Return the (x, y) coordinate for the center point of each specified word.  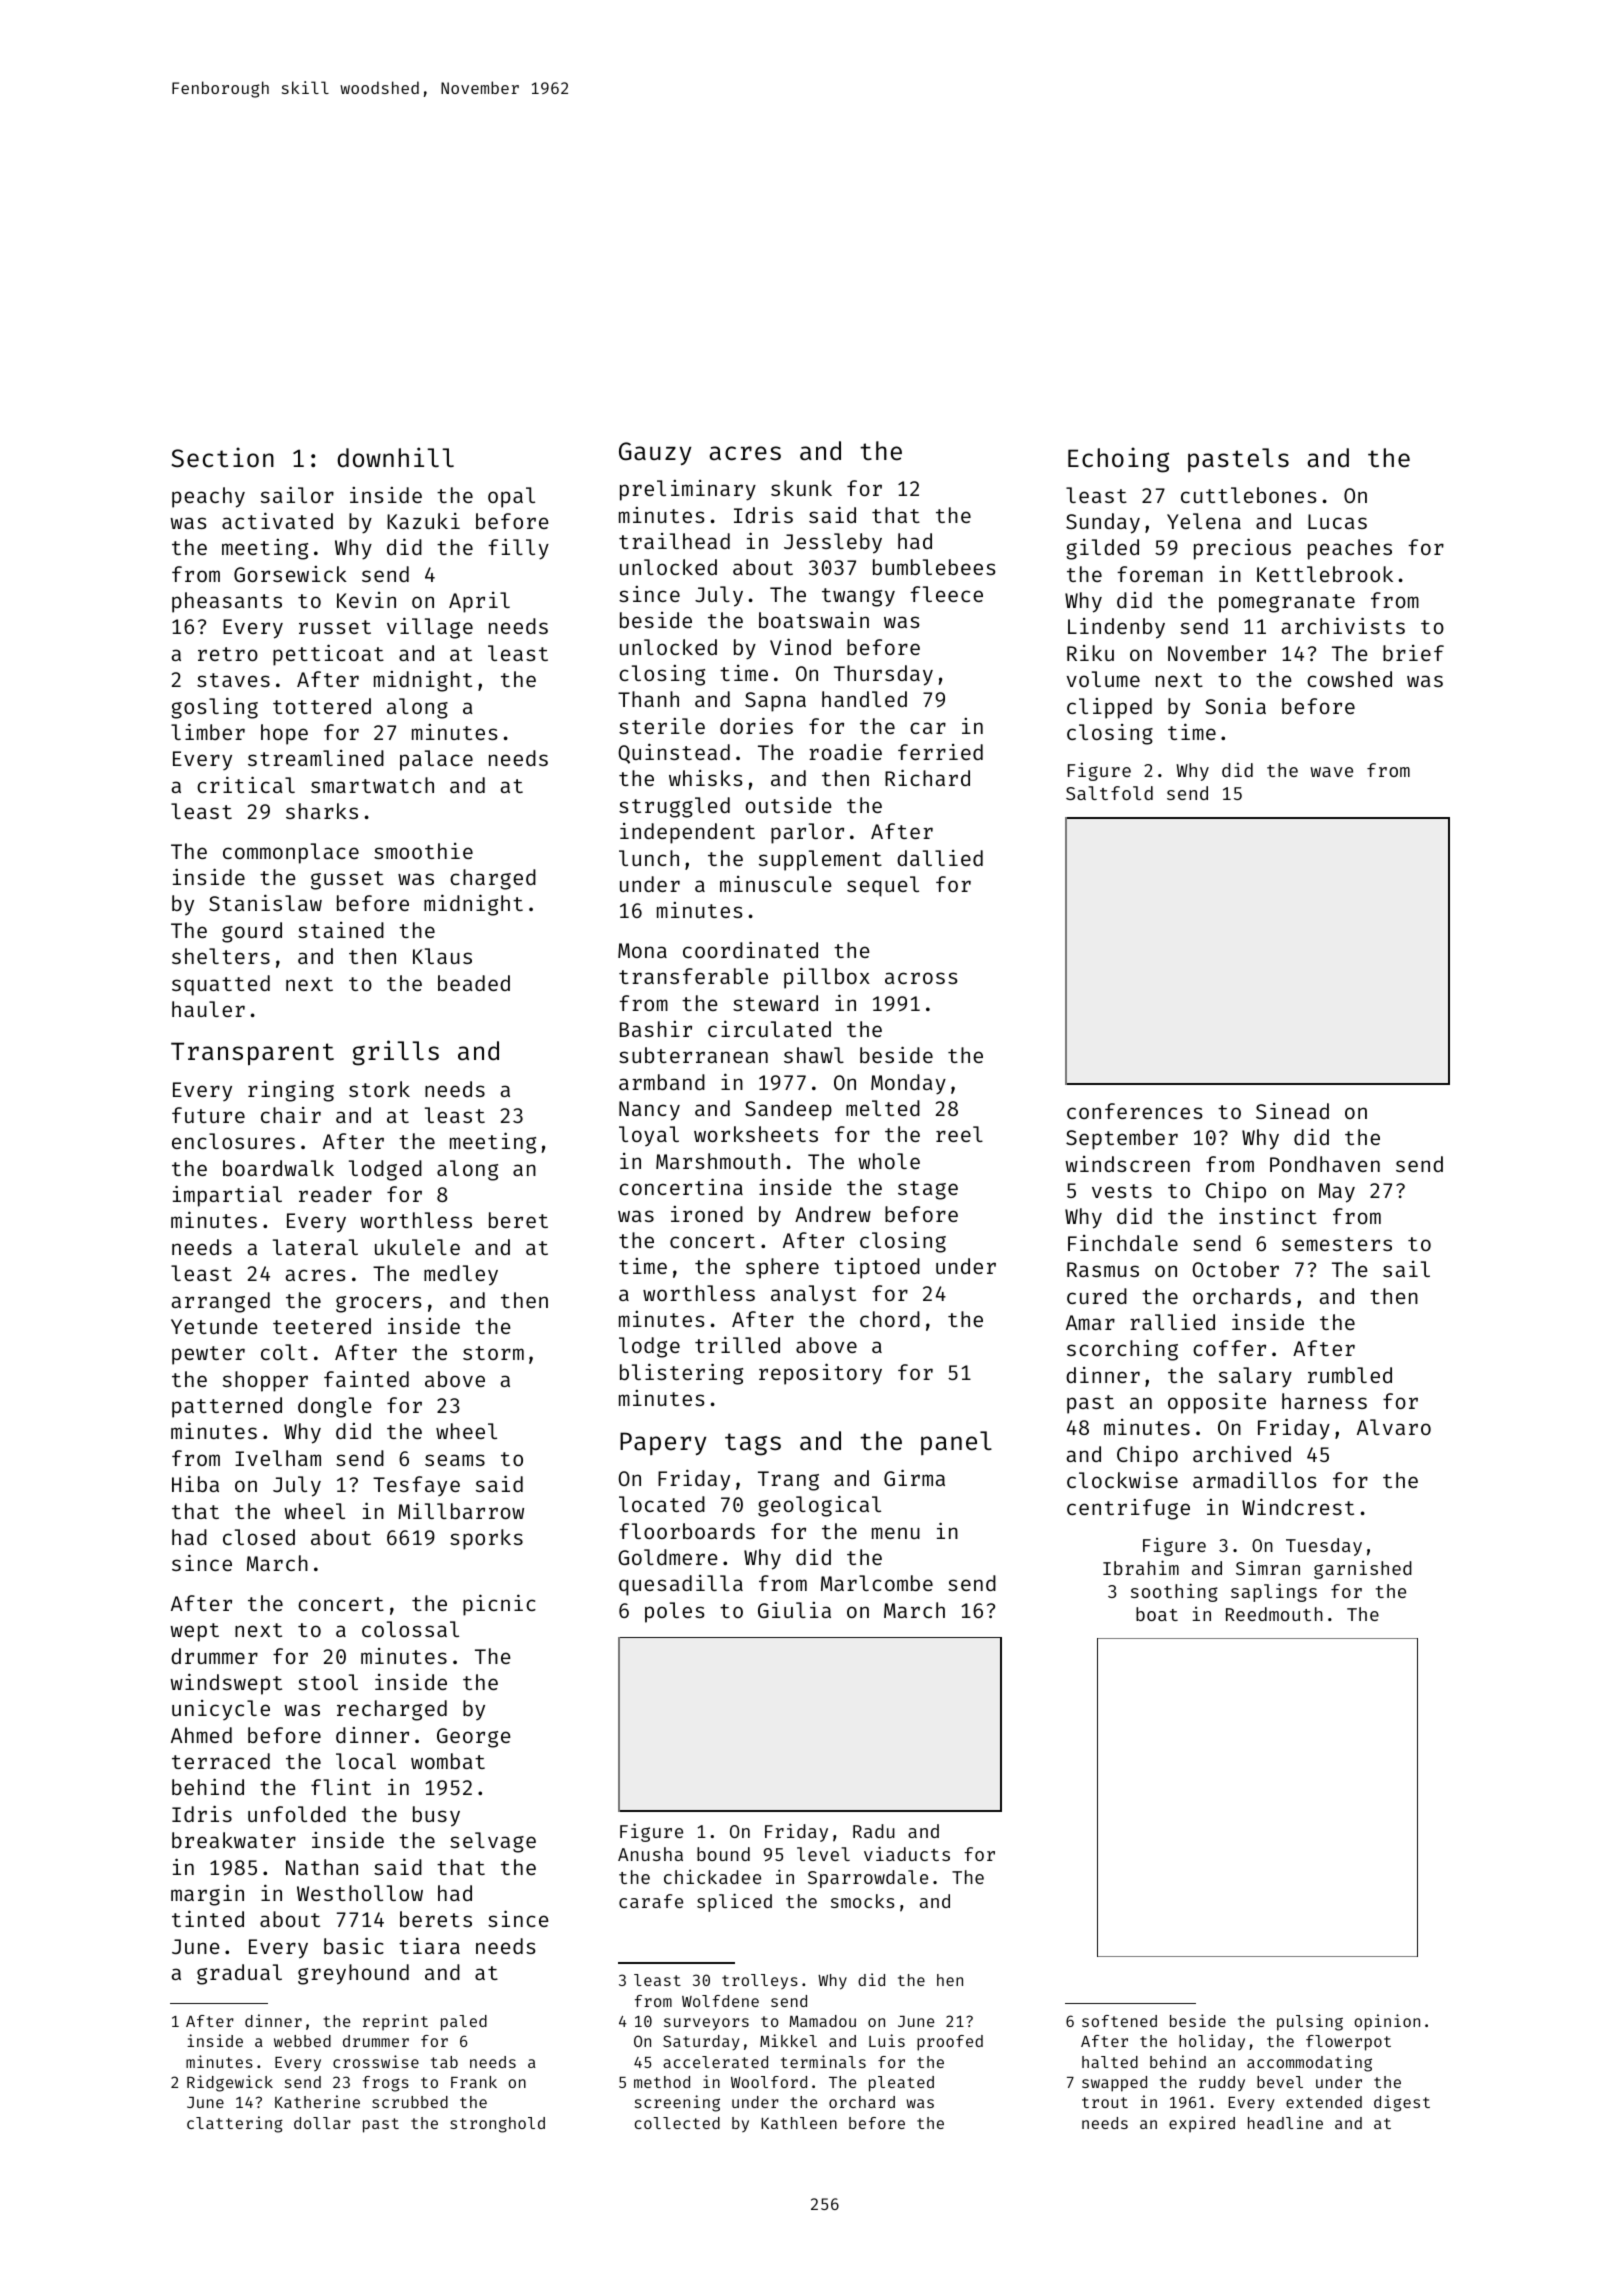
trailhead (674, 541)
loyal (649, 1136)
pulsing (1310, 2022)
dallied (940, 858)
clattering (235, 2124)
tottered (322, 706)
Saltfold (1109, 793)
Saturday (701, 2042)
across (921, 978)
